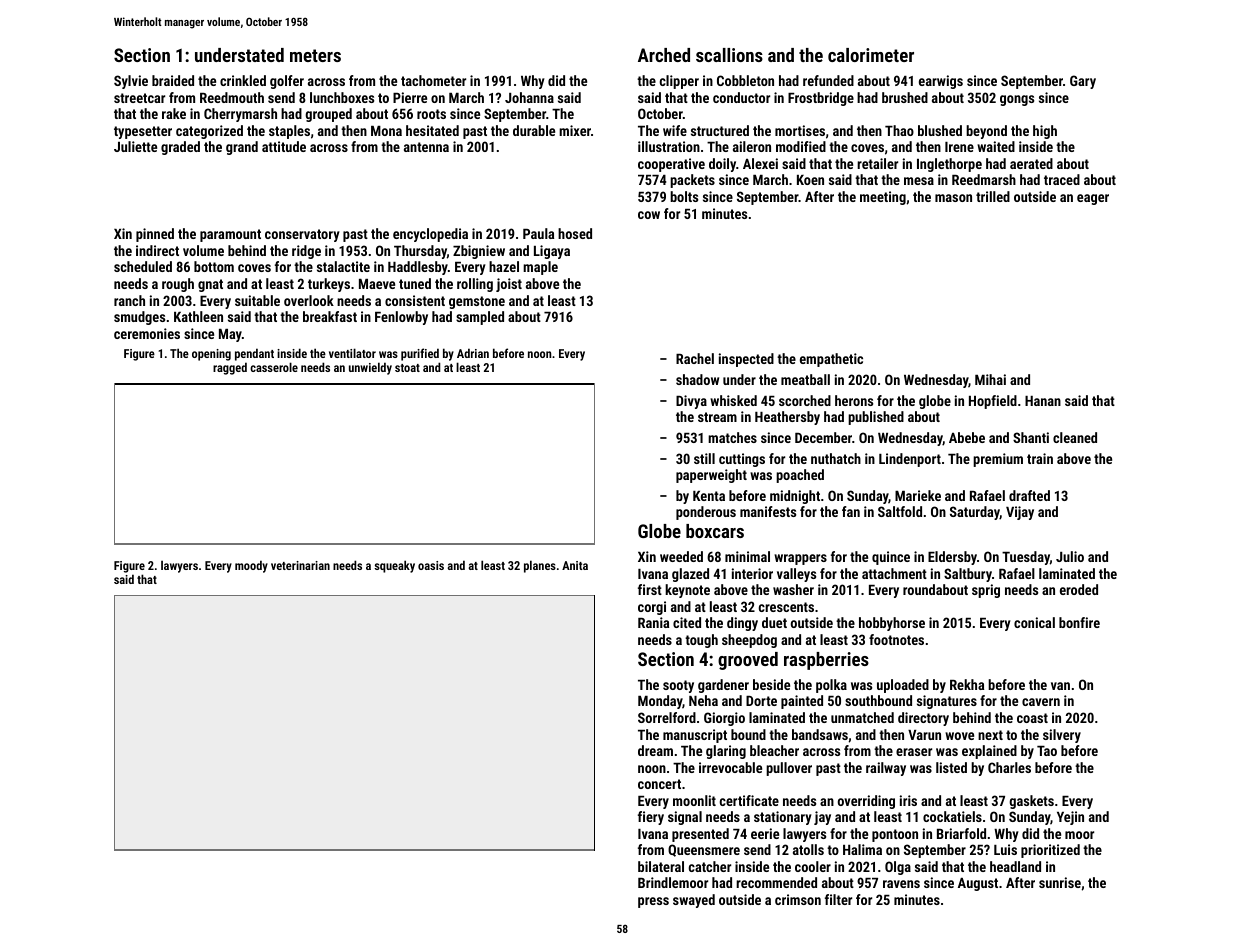 The height and width of the screenshot is (952, 1233). I want to click on fiery, so click(651, 818).
